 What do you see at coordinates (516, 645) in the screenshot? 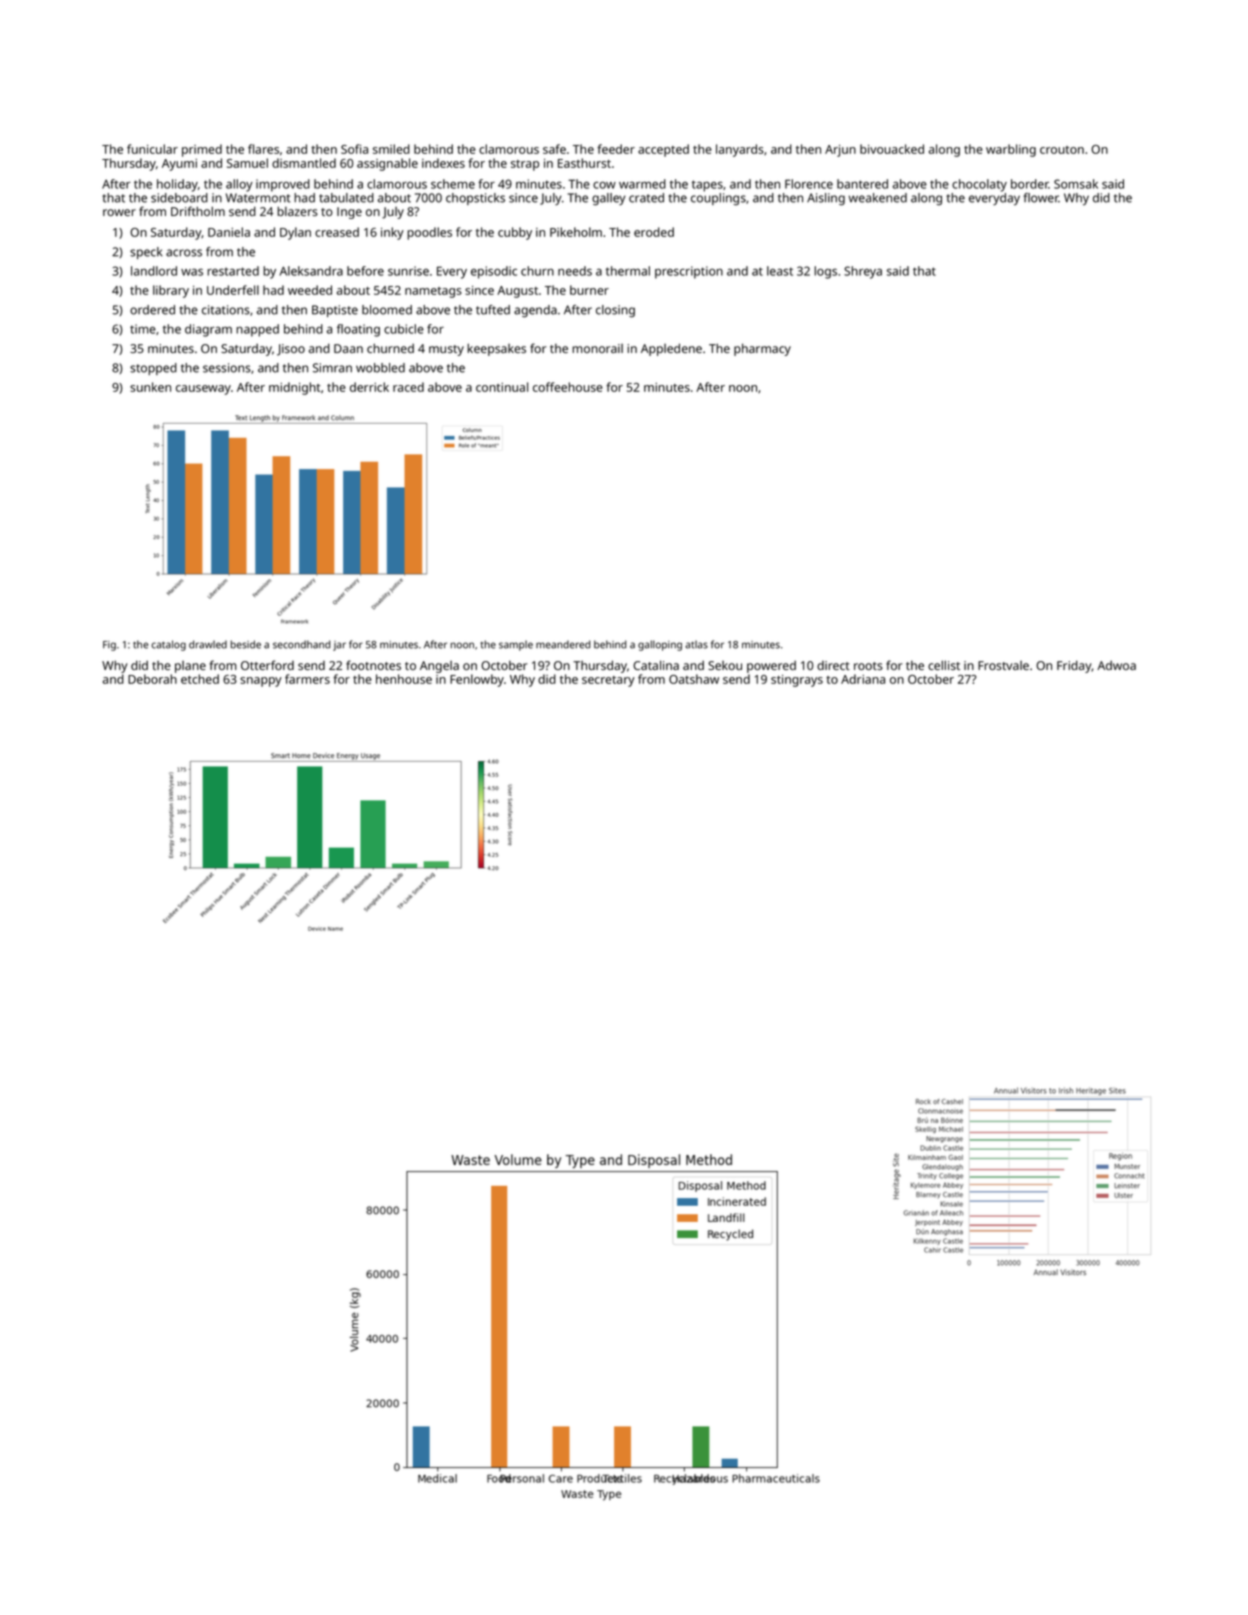
I see `sample` at bounding box center [516, 645].
